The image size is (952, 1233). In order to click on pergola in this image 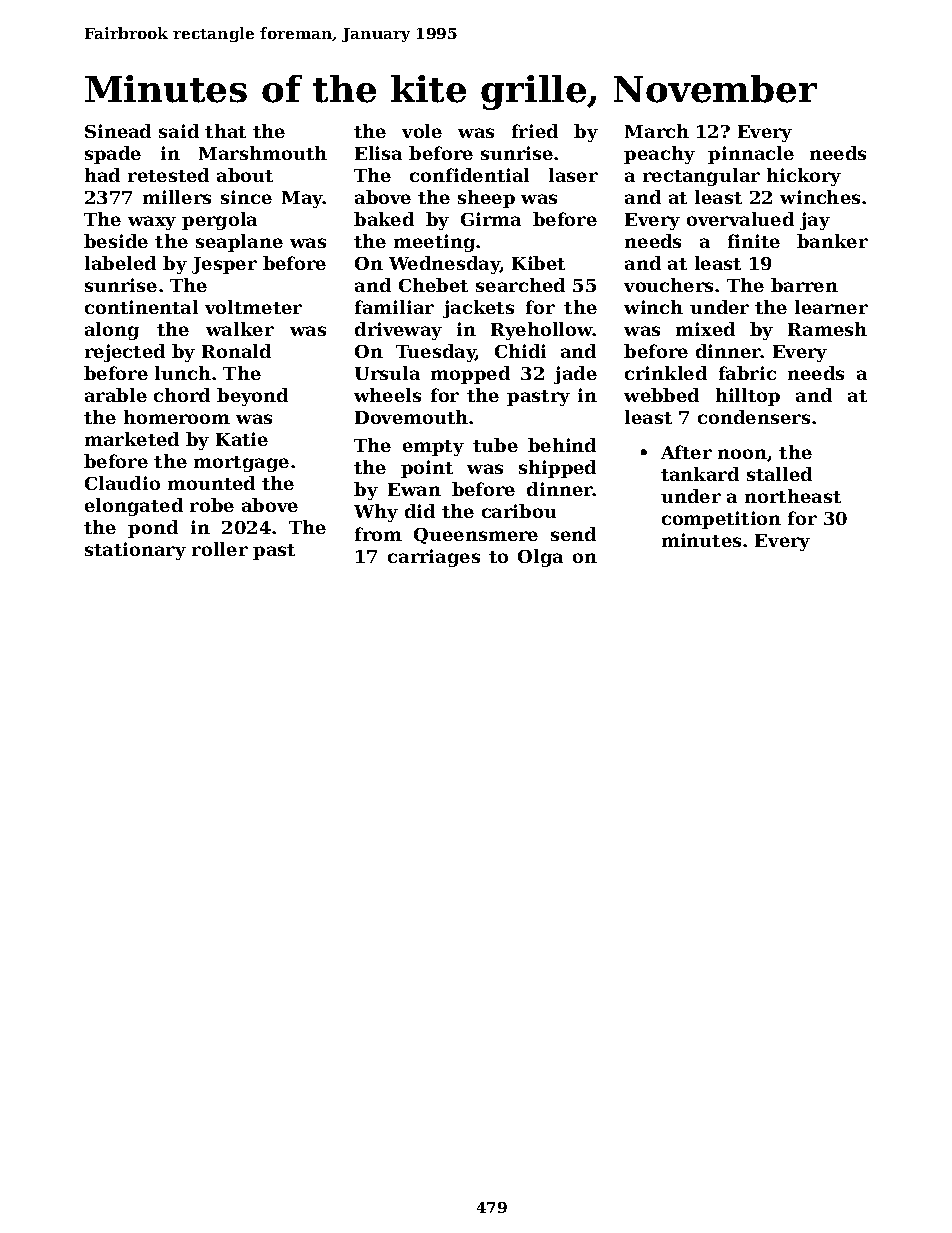, I will do `click(219, 221)`.
